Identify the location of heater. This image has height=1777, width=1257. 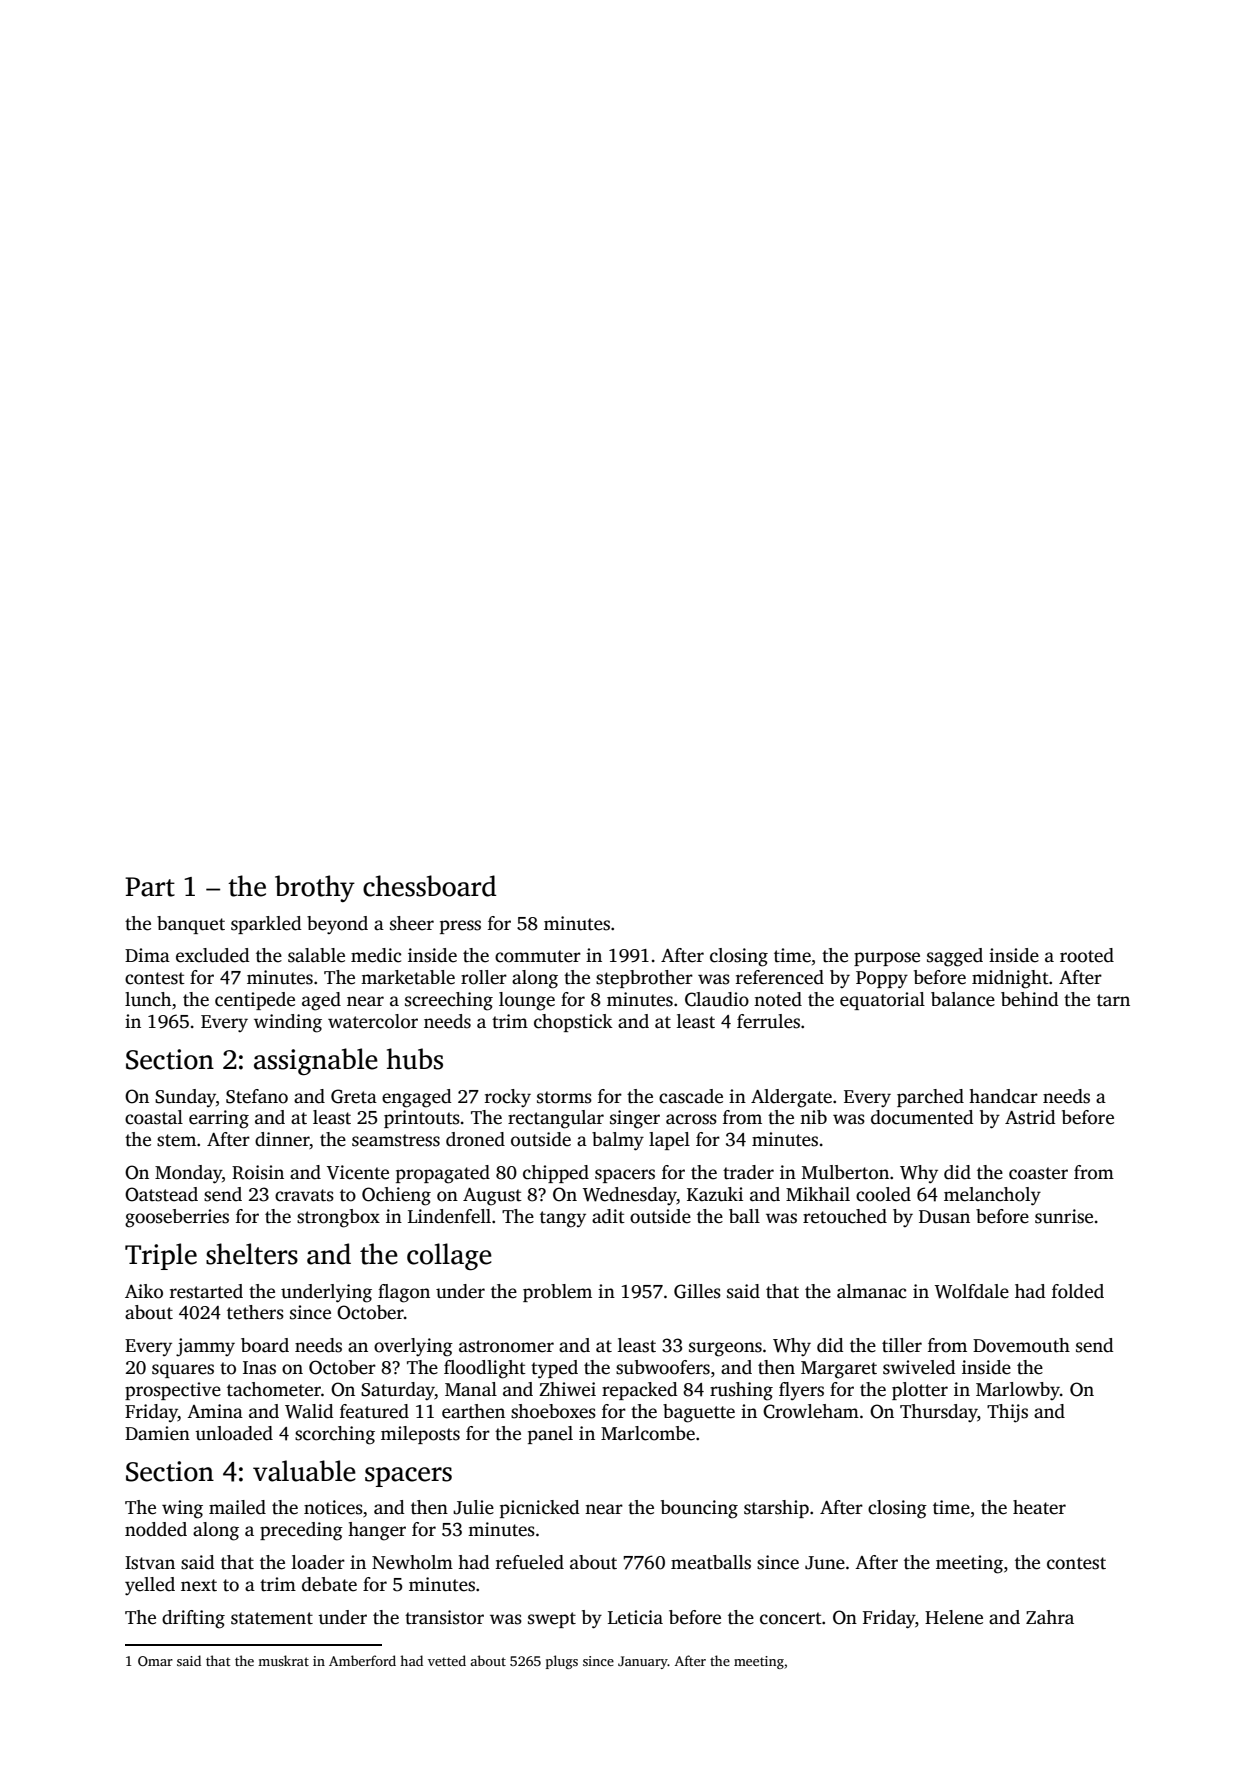
(1039, 1507).
